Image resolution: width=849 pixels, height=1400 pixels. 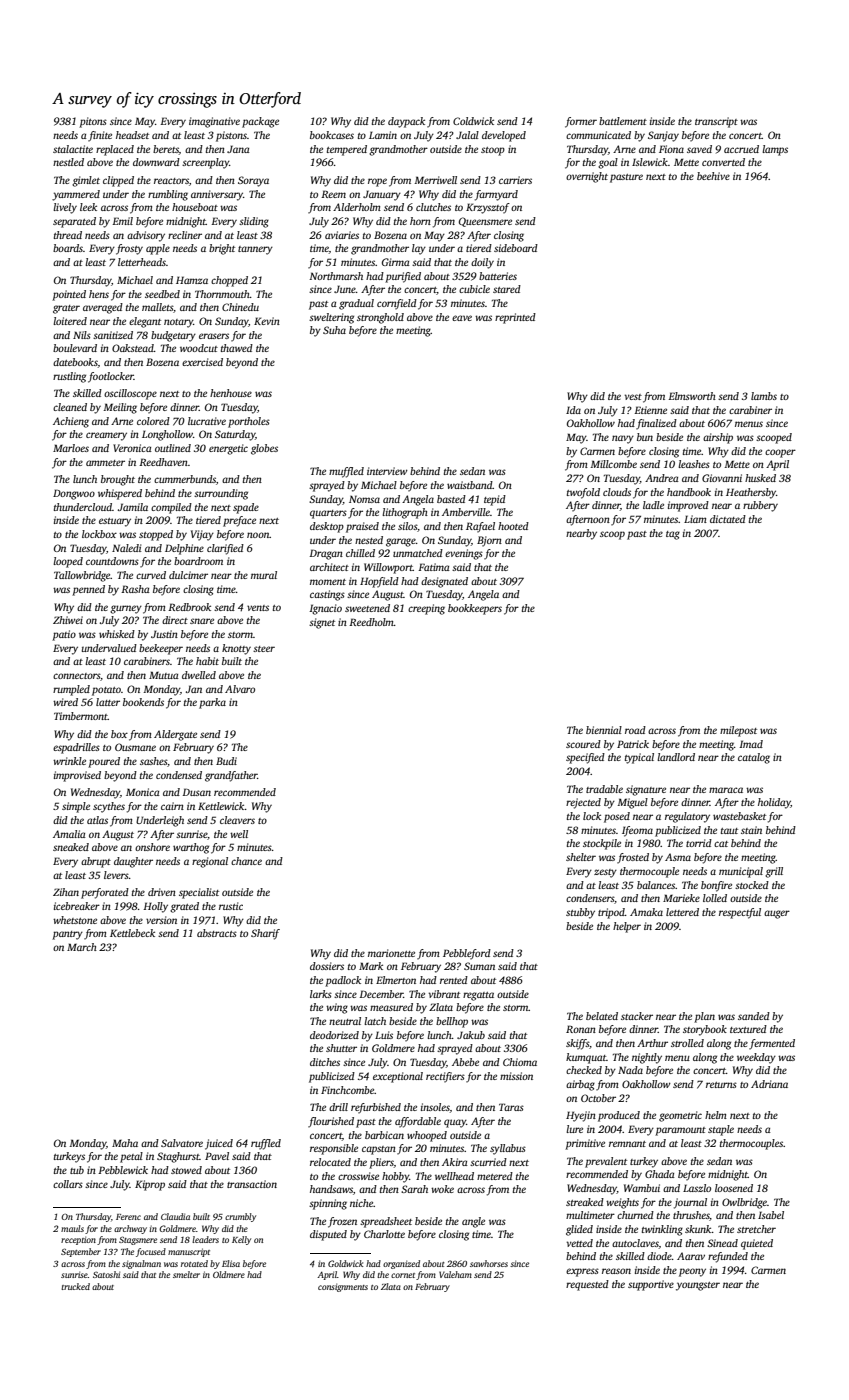 What do you see at coordinates (738, 731) in the page?
I see `milepost` at bounding box center [738, 731].
